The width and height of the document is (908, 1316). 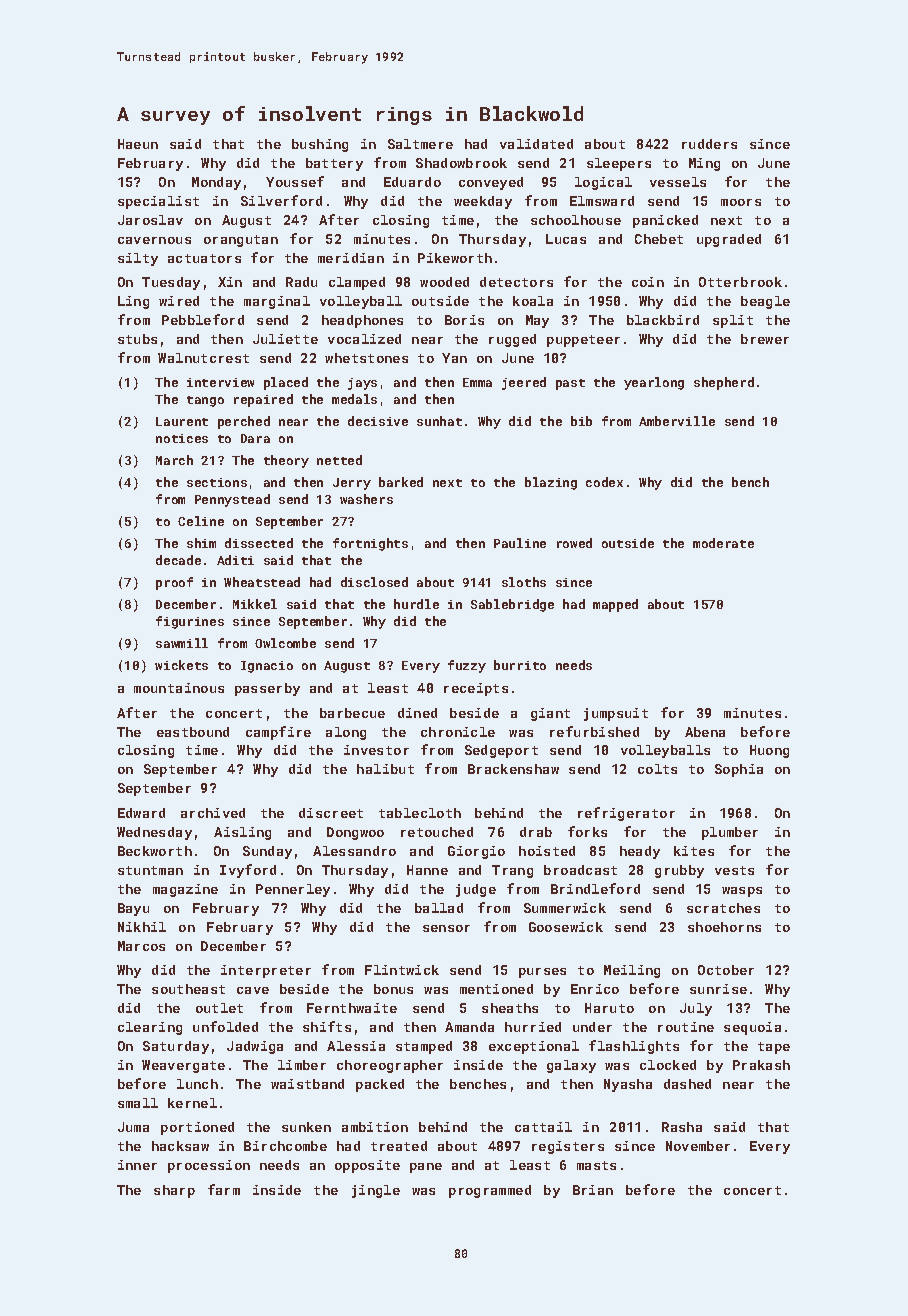 What do you see at coordinates (174, 460) in the document?
I see `March` at bounding box center [174, 460].
